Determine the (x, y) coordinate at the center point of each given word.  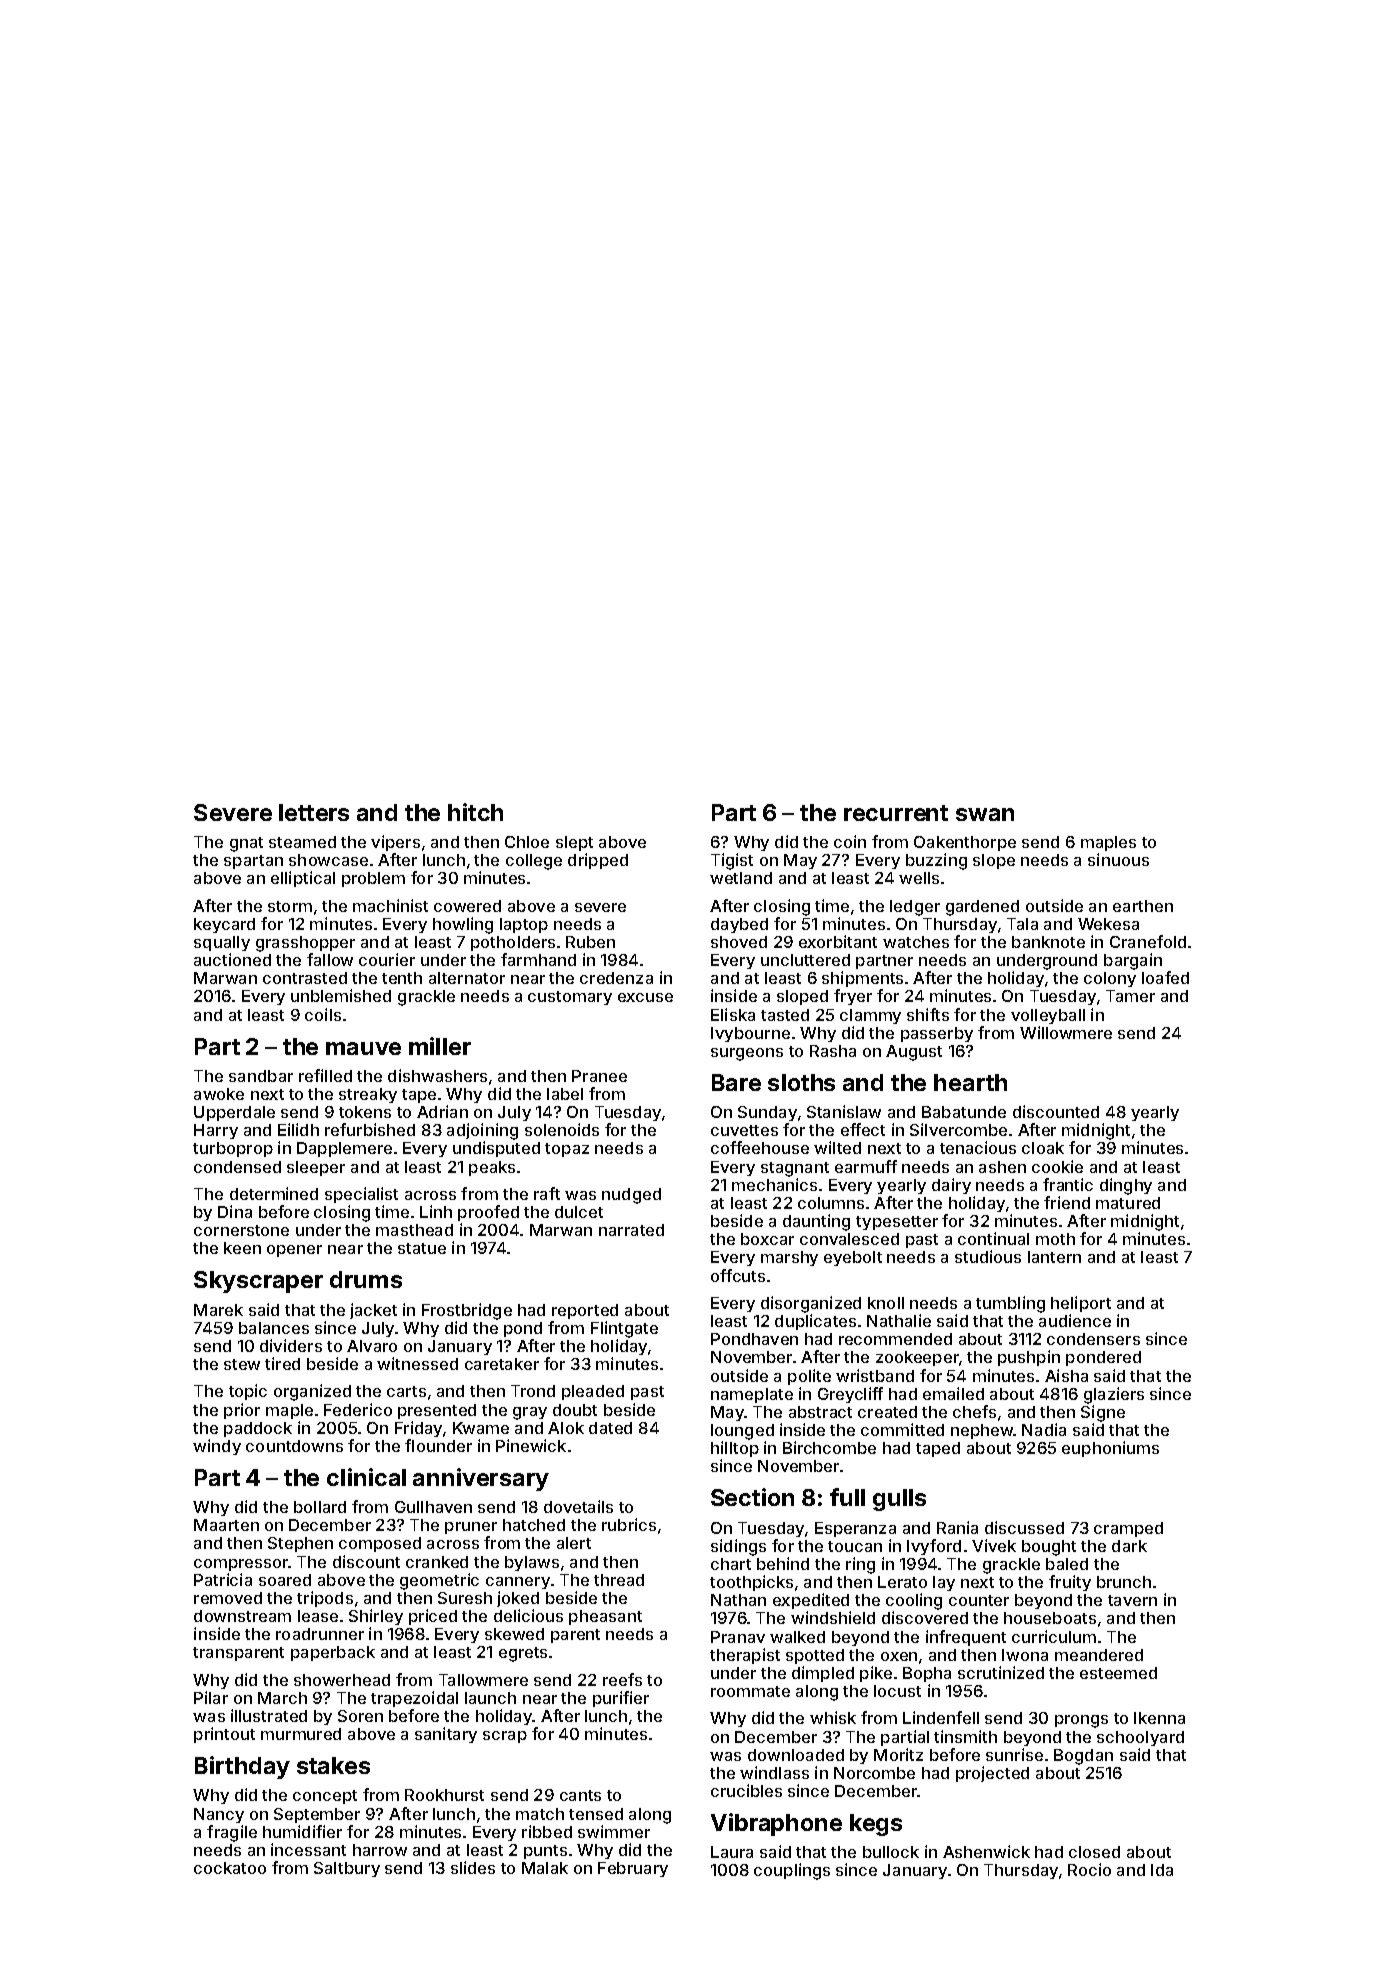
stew (242, 1364)
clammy (870, 1016)
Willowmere (1066, 1032)
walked (797, 1637)
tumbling (1010, 1304)
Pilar (211, 1697)
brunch (1124, 1582)
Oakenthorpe (965, 843)
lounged (742, 1432)
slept (574, 843)
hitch (475, 812)
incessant (308, 1849)
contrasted (305, 978)
